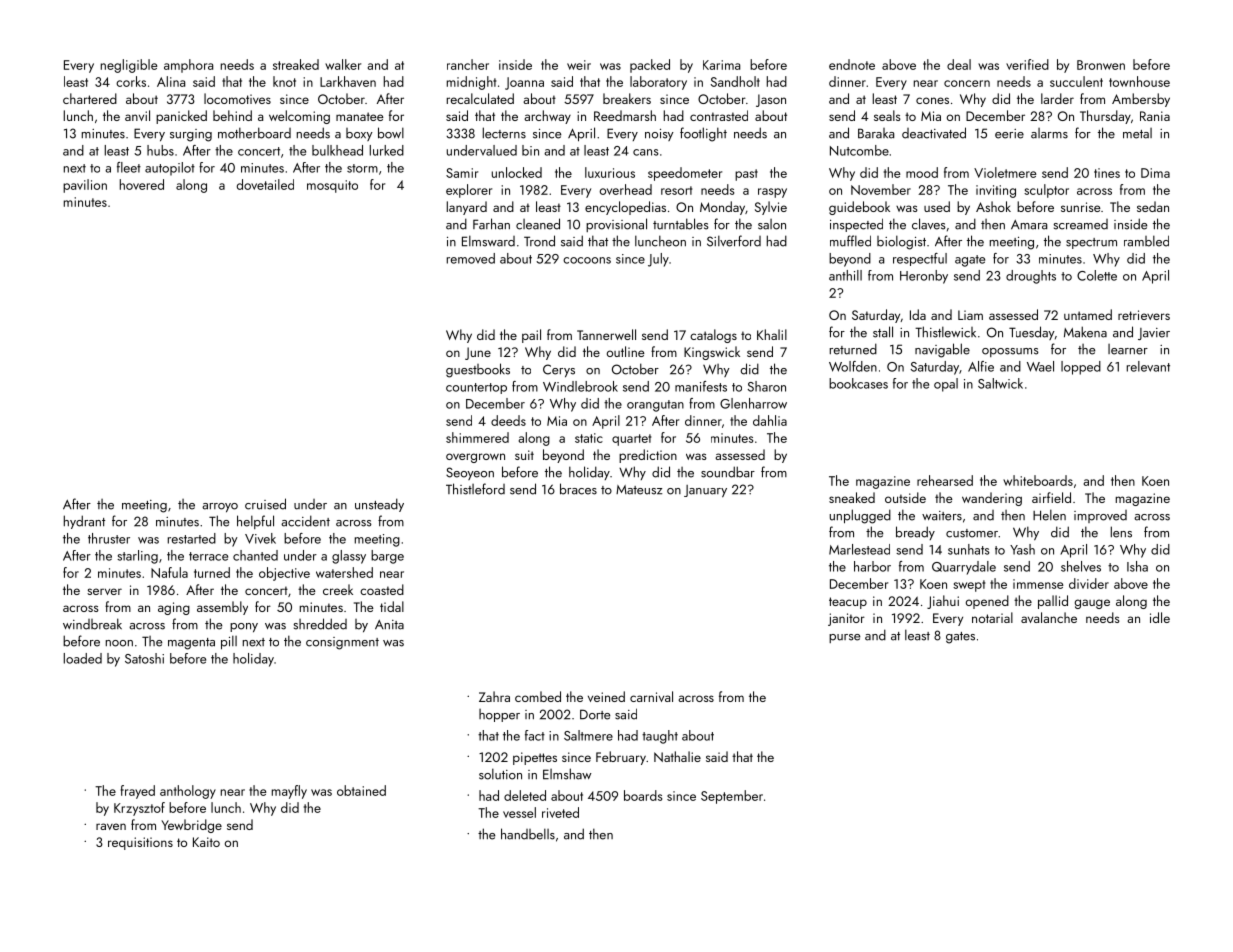 The height and width of the document is (952, 1233). What do you see at coordinates (932, 100) in the document?
I see `cones` at bounding box center [932, 100].
